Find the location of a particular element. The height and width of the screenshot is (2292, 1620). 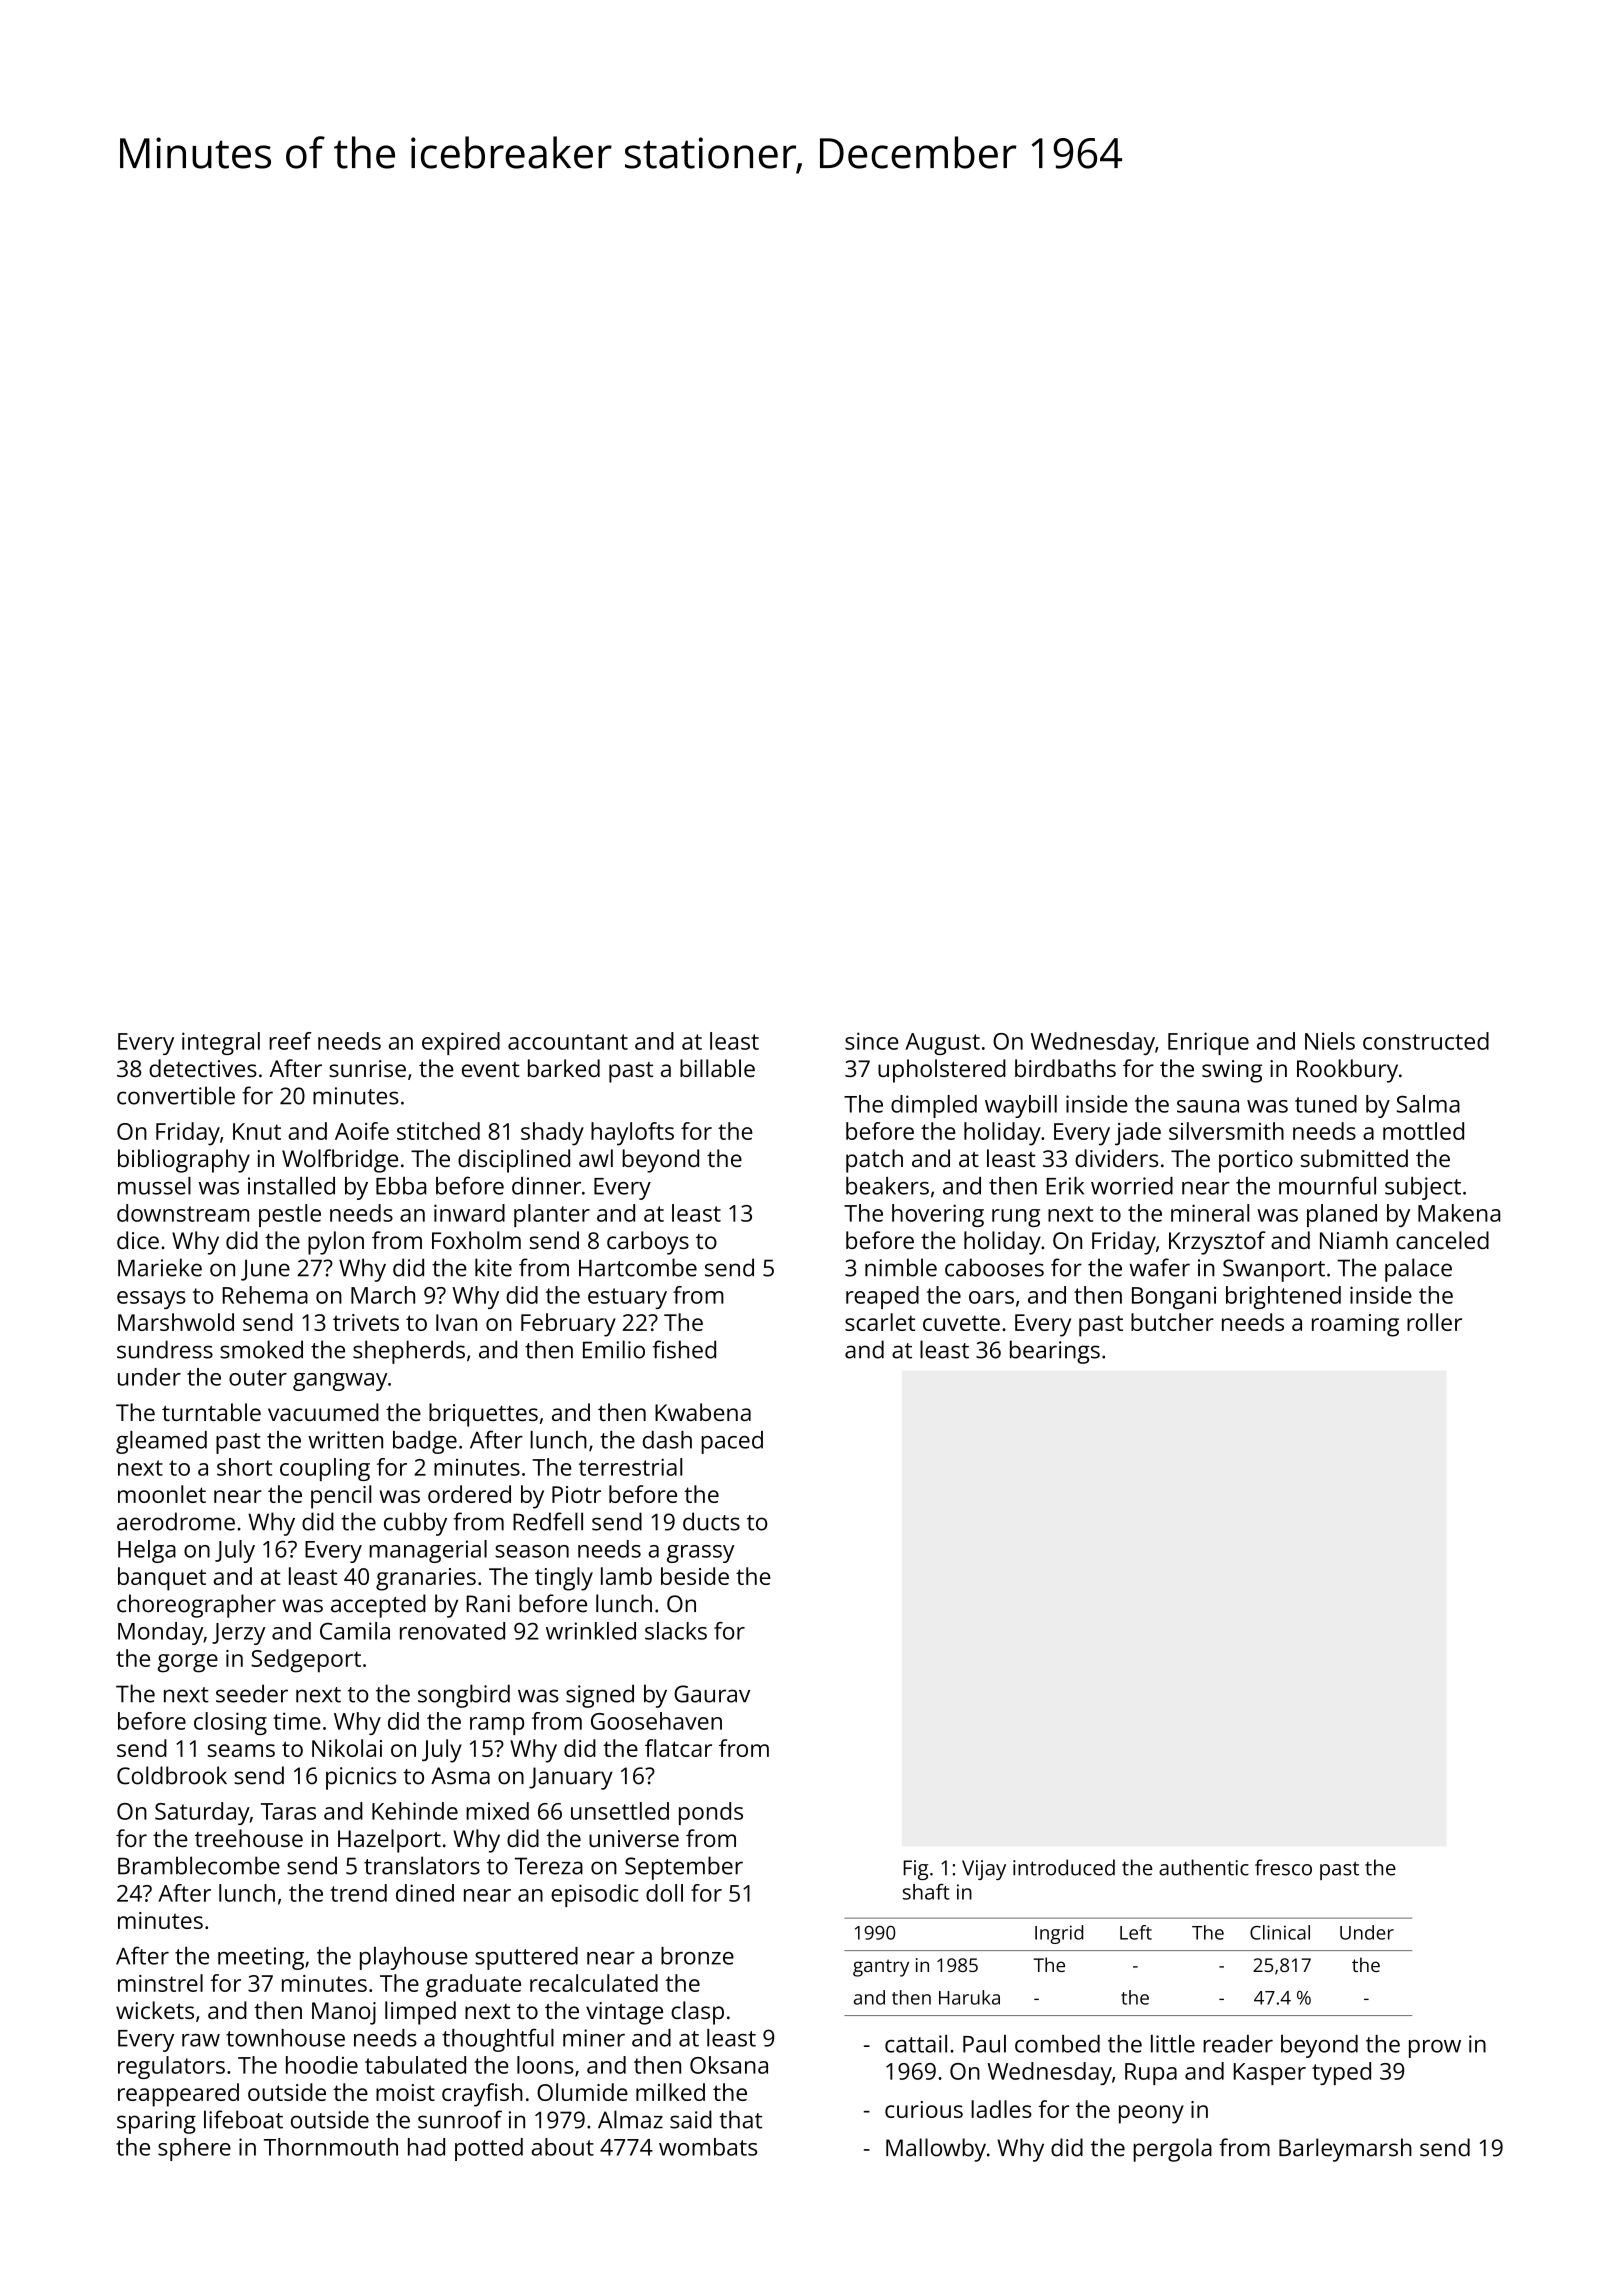

Helga is located at coordinates (147, 1551).
